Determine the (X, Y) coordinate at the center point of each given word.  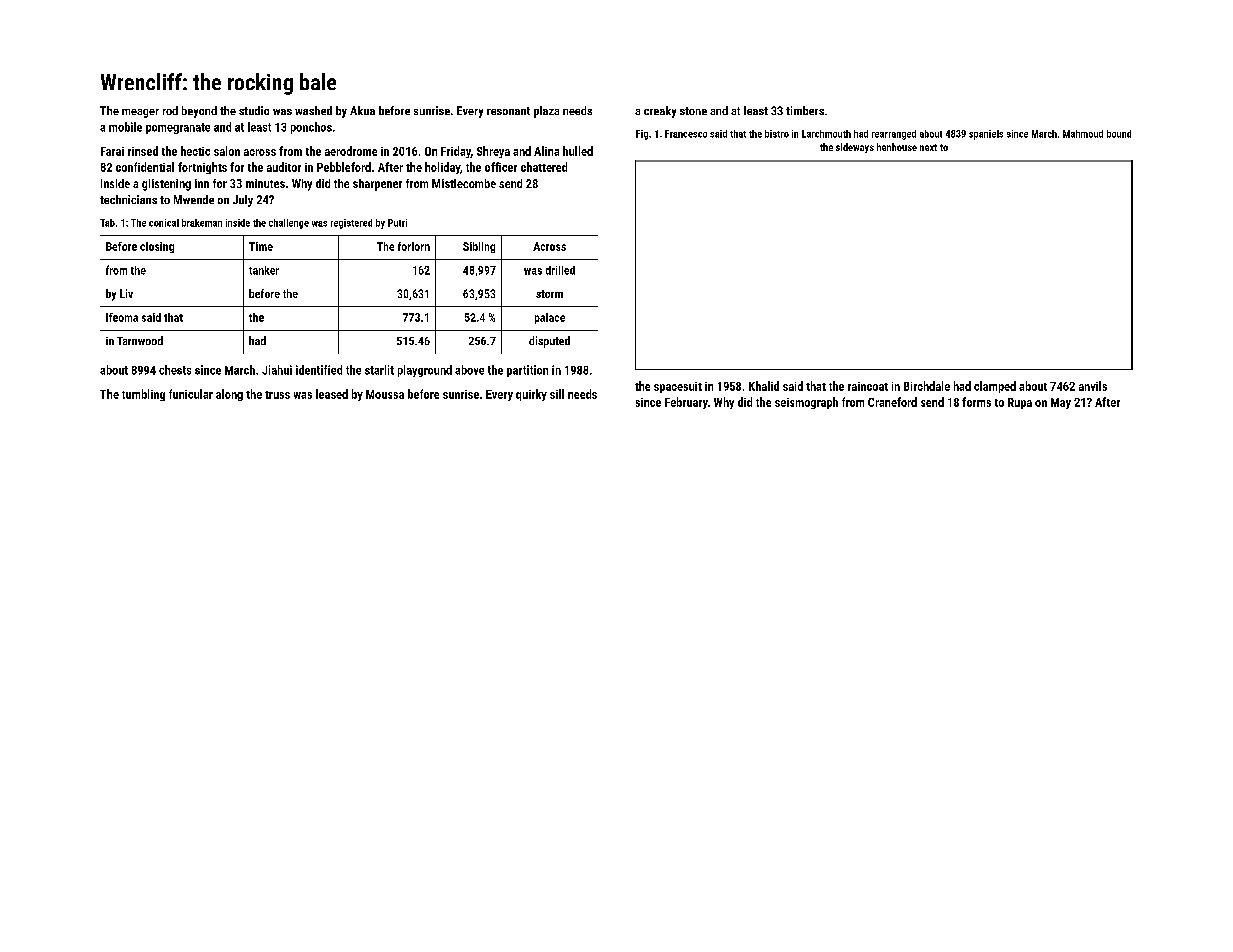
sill (557, 394)
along (229, 395)
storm (549, 294)
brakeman (202, 223)
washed (313, 110)
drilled (560, 270)
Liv (126, 293)
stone (693, 111)
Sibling (479, 247)
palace (550, 318)
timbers (805, 110)
